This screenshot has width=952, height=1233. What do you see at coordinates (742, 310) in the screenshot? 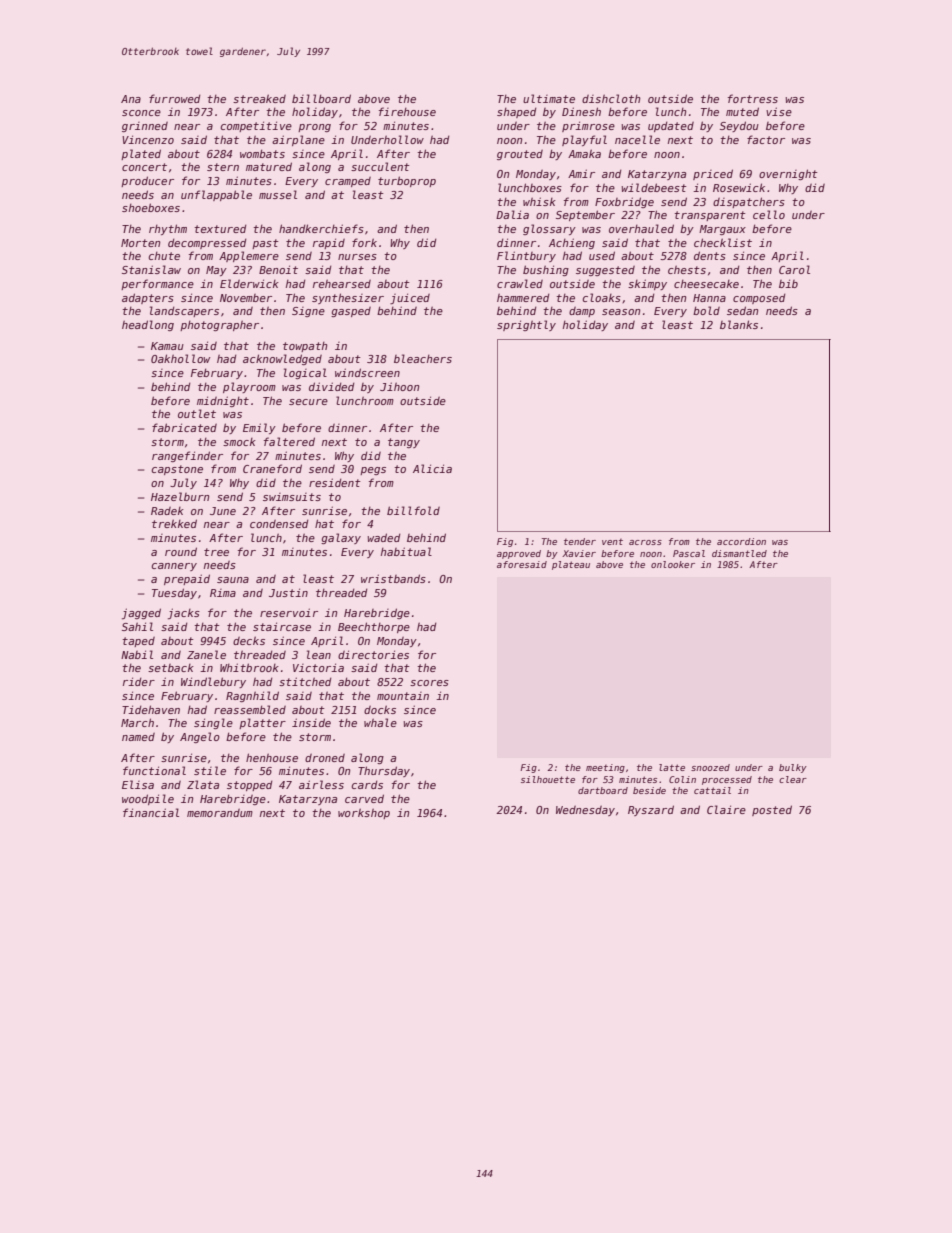
I see `sedan` at bounding box center [742, 310].
